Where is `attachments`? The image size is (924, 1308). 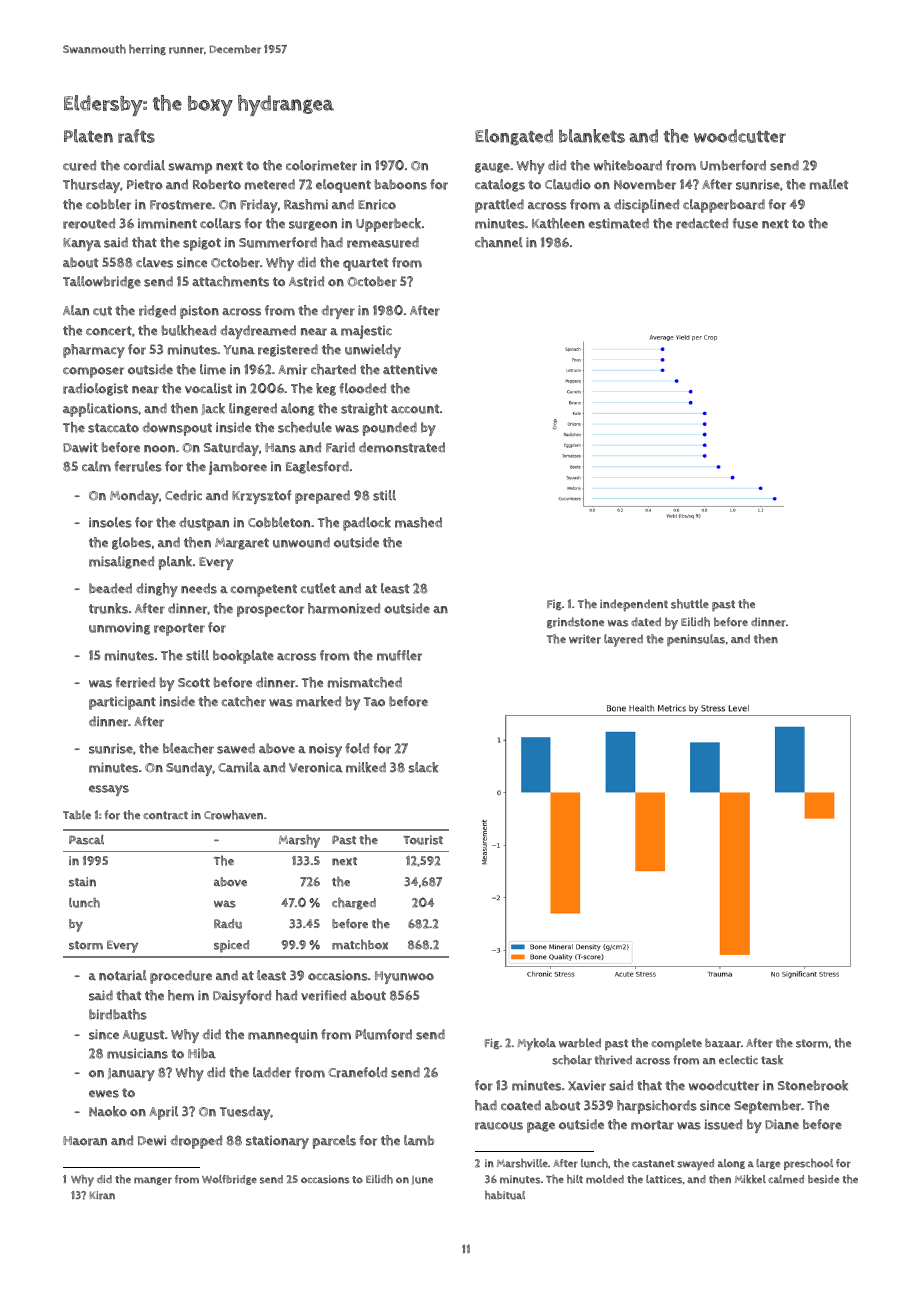
attachments is located at coordinates (230, 281).
